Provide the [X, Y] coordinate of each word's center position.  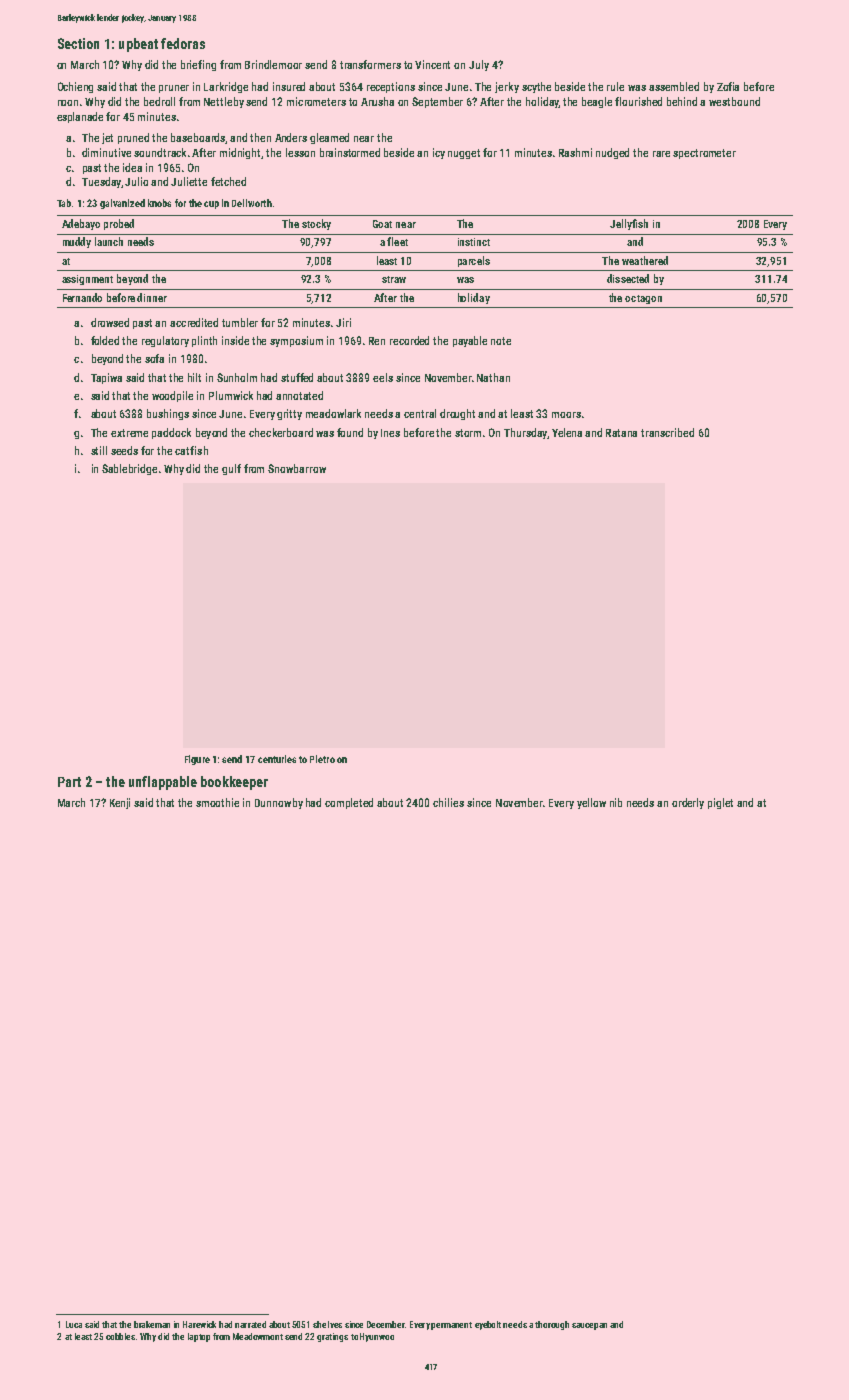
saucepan [589, 1326]
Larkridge [226, 87]
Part [69, 782]
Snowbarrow [297, 468]
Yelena [567, 432]
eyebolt [488, 1325]
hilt [194, 377]
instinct [474, 242]
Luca [74, 1324]
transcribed [667, 432]
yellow [591, 803]
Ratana [621, 433]
